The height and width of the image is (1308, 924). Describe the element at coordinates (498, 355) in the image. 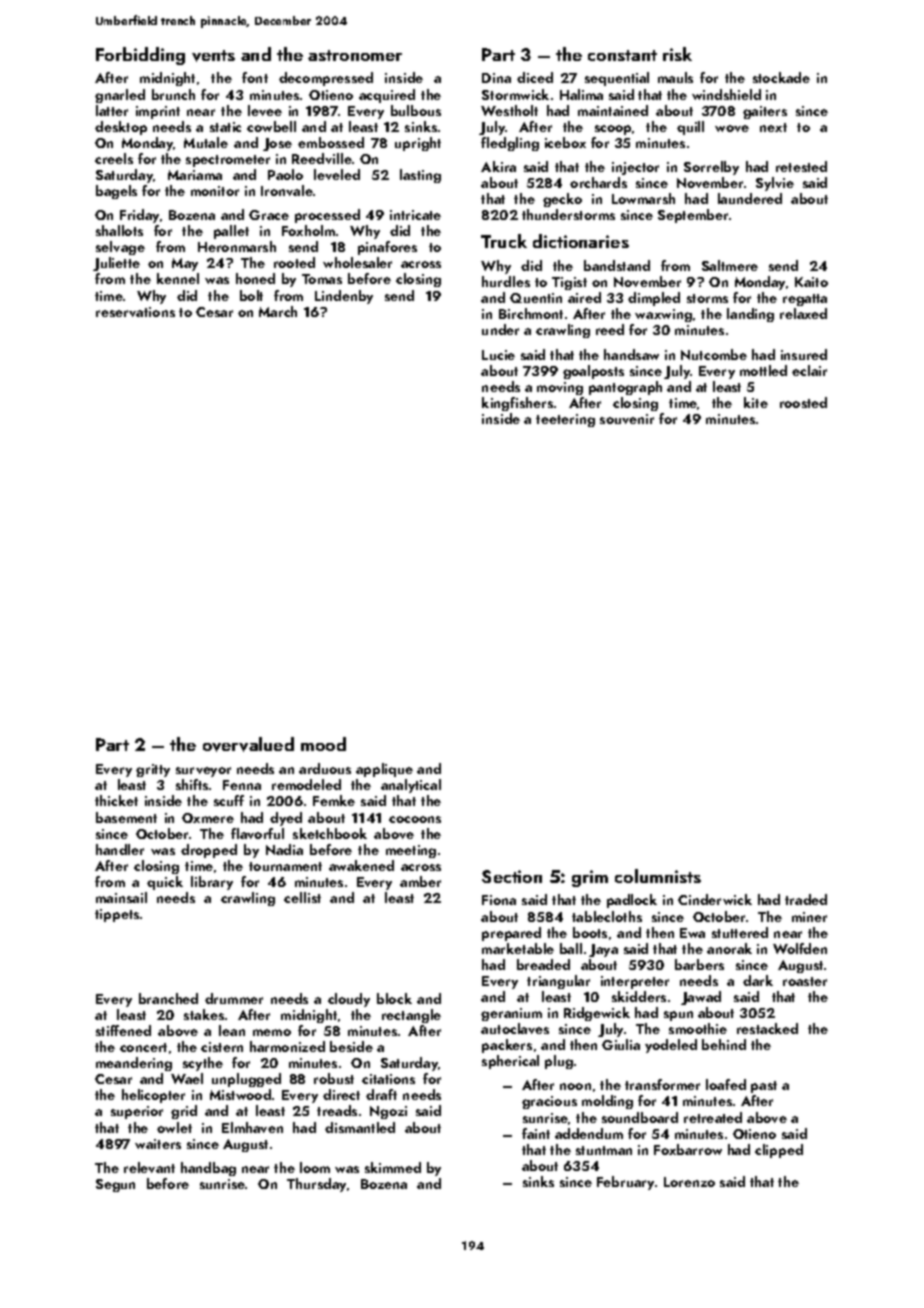

I see `Lucie` at that location.
